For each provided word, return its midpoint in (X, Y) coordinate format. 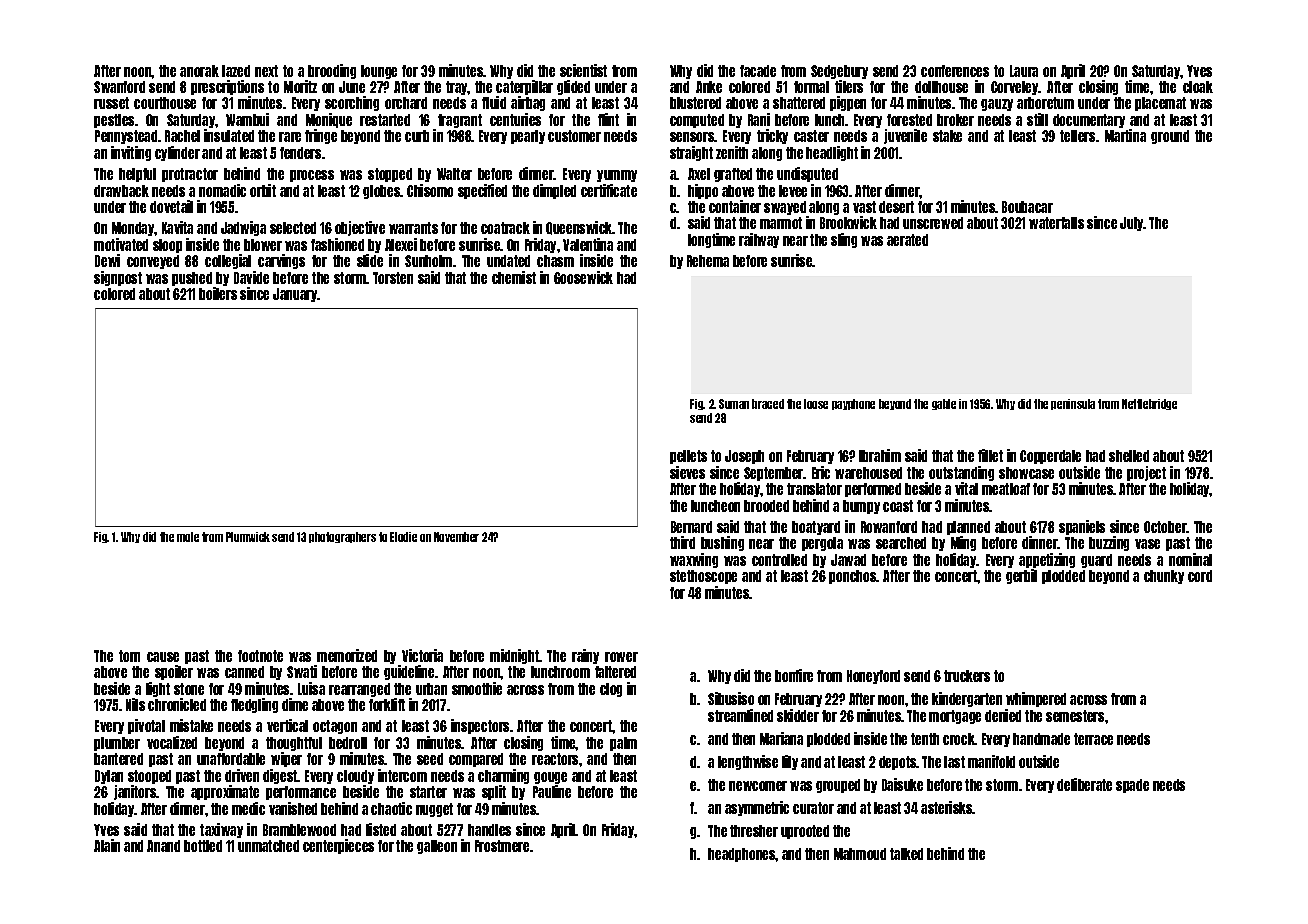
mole (188, 537)
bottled (203, 846)
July (1132, 224)
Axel (699, 174)
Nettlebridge (1149, 404)
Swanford (119, 87)
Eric (821, 472)
